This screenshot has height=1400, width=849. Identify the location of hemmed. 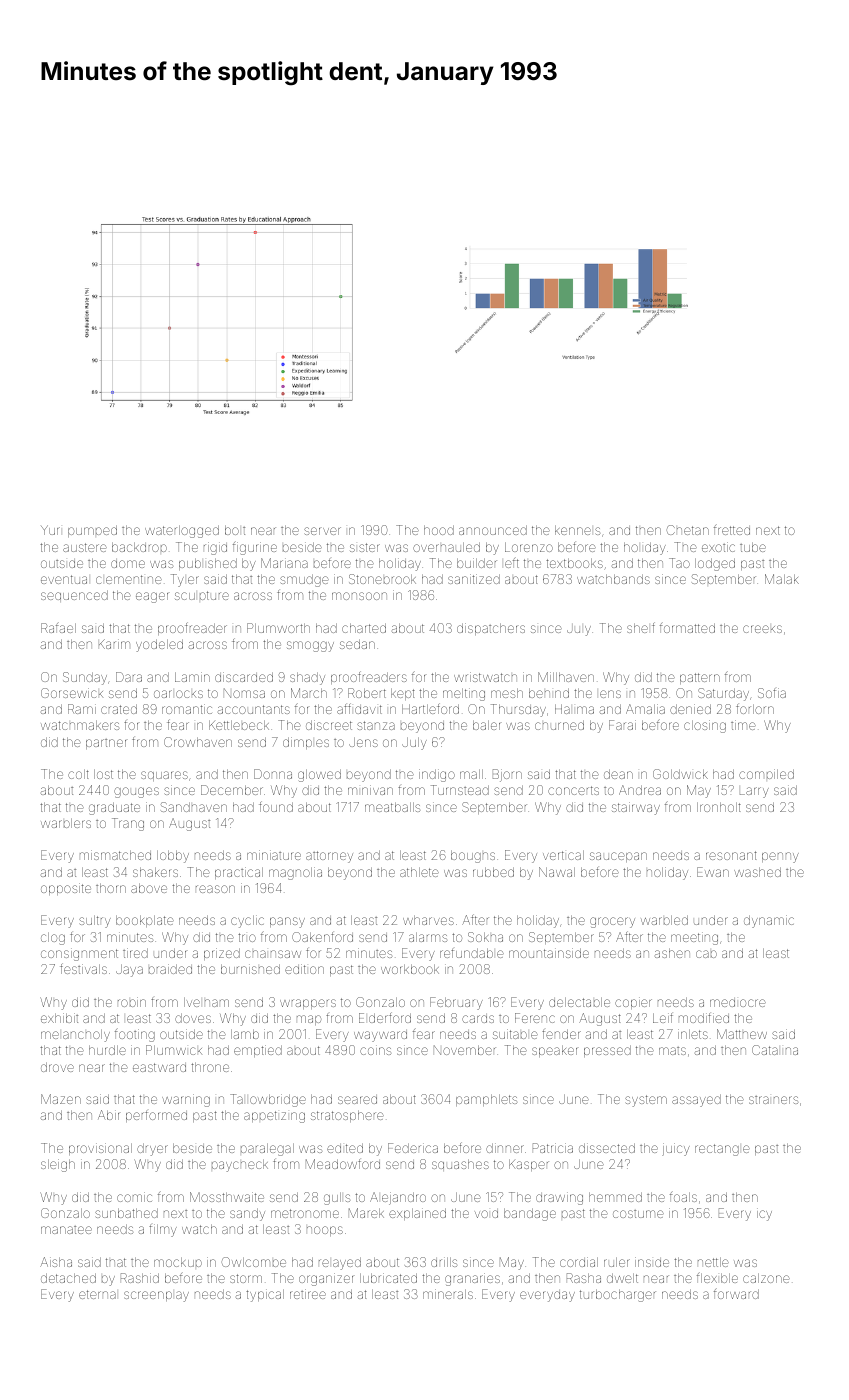
(615, 1197).
